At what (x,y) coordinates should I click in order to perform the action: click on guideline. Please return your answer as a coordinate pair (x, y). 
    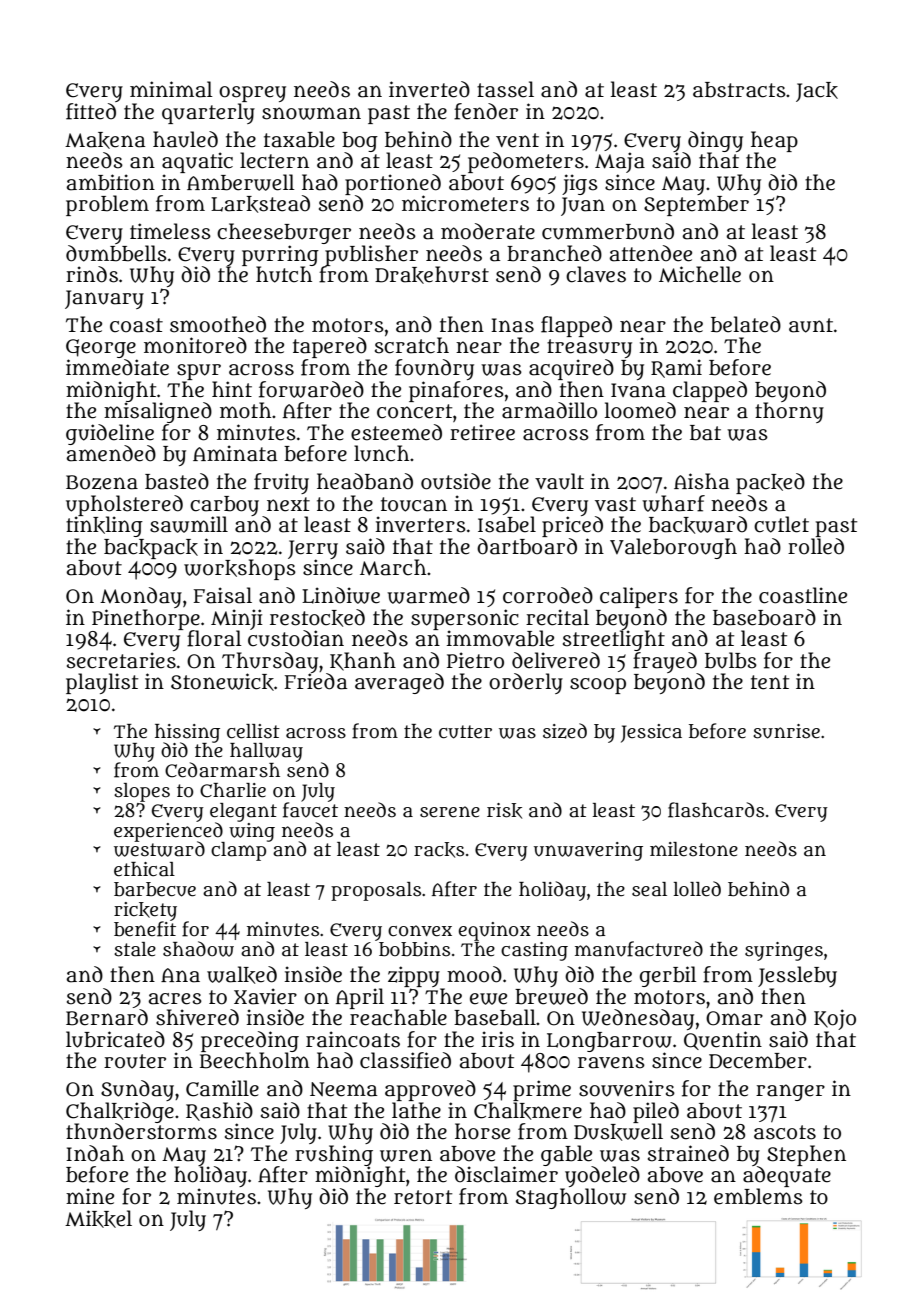
    Looking at the image, I should click on (110, 434).
